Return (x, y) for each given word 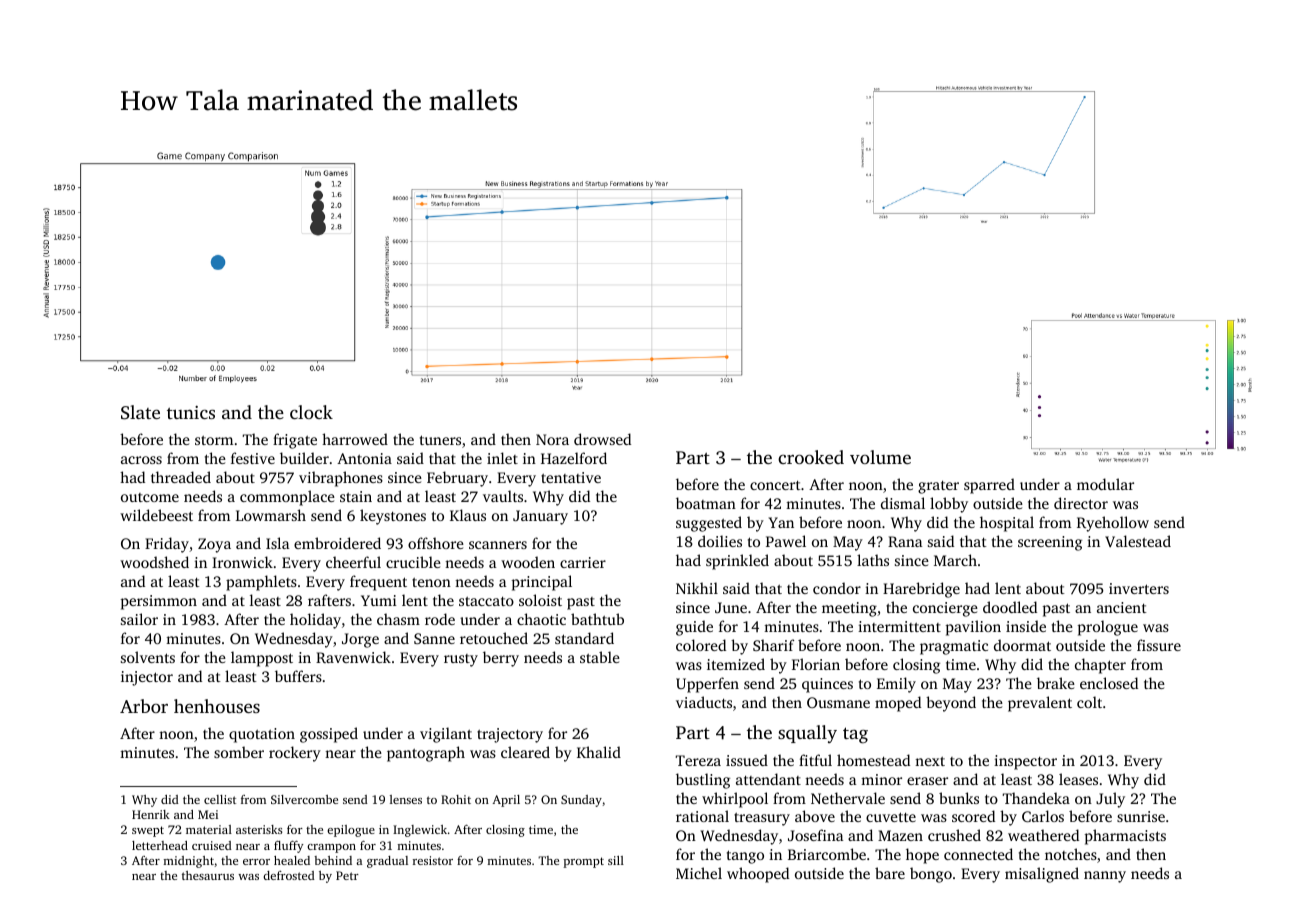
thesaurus (208, 875)
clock (311, 412)
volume (880, 457)
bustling (703, 781)
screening (1050, 543)
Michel (699, 873)
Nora (552, 439)
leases (1078, 779)
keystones (393, 517)
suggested (709, 524)
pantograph (426, 754)
